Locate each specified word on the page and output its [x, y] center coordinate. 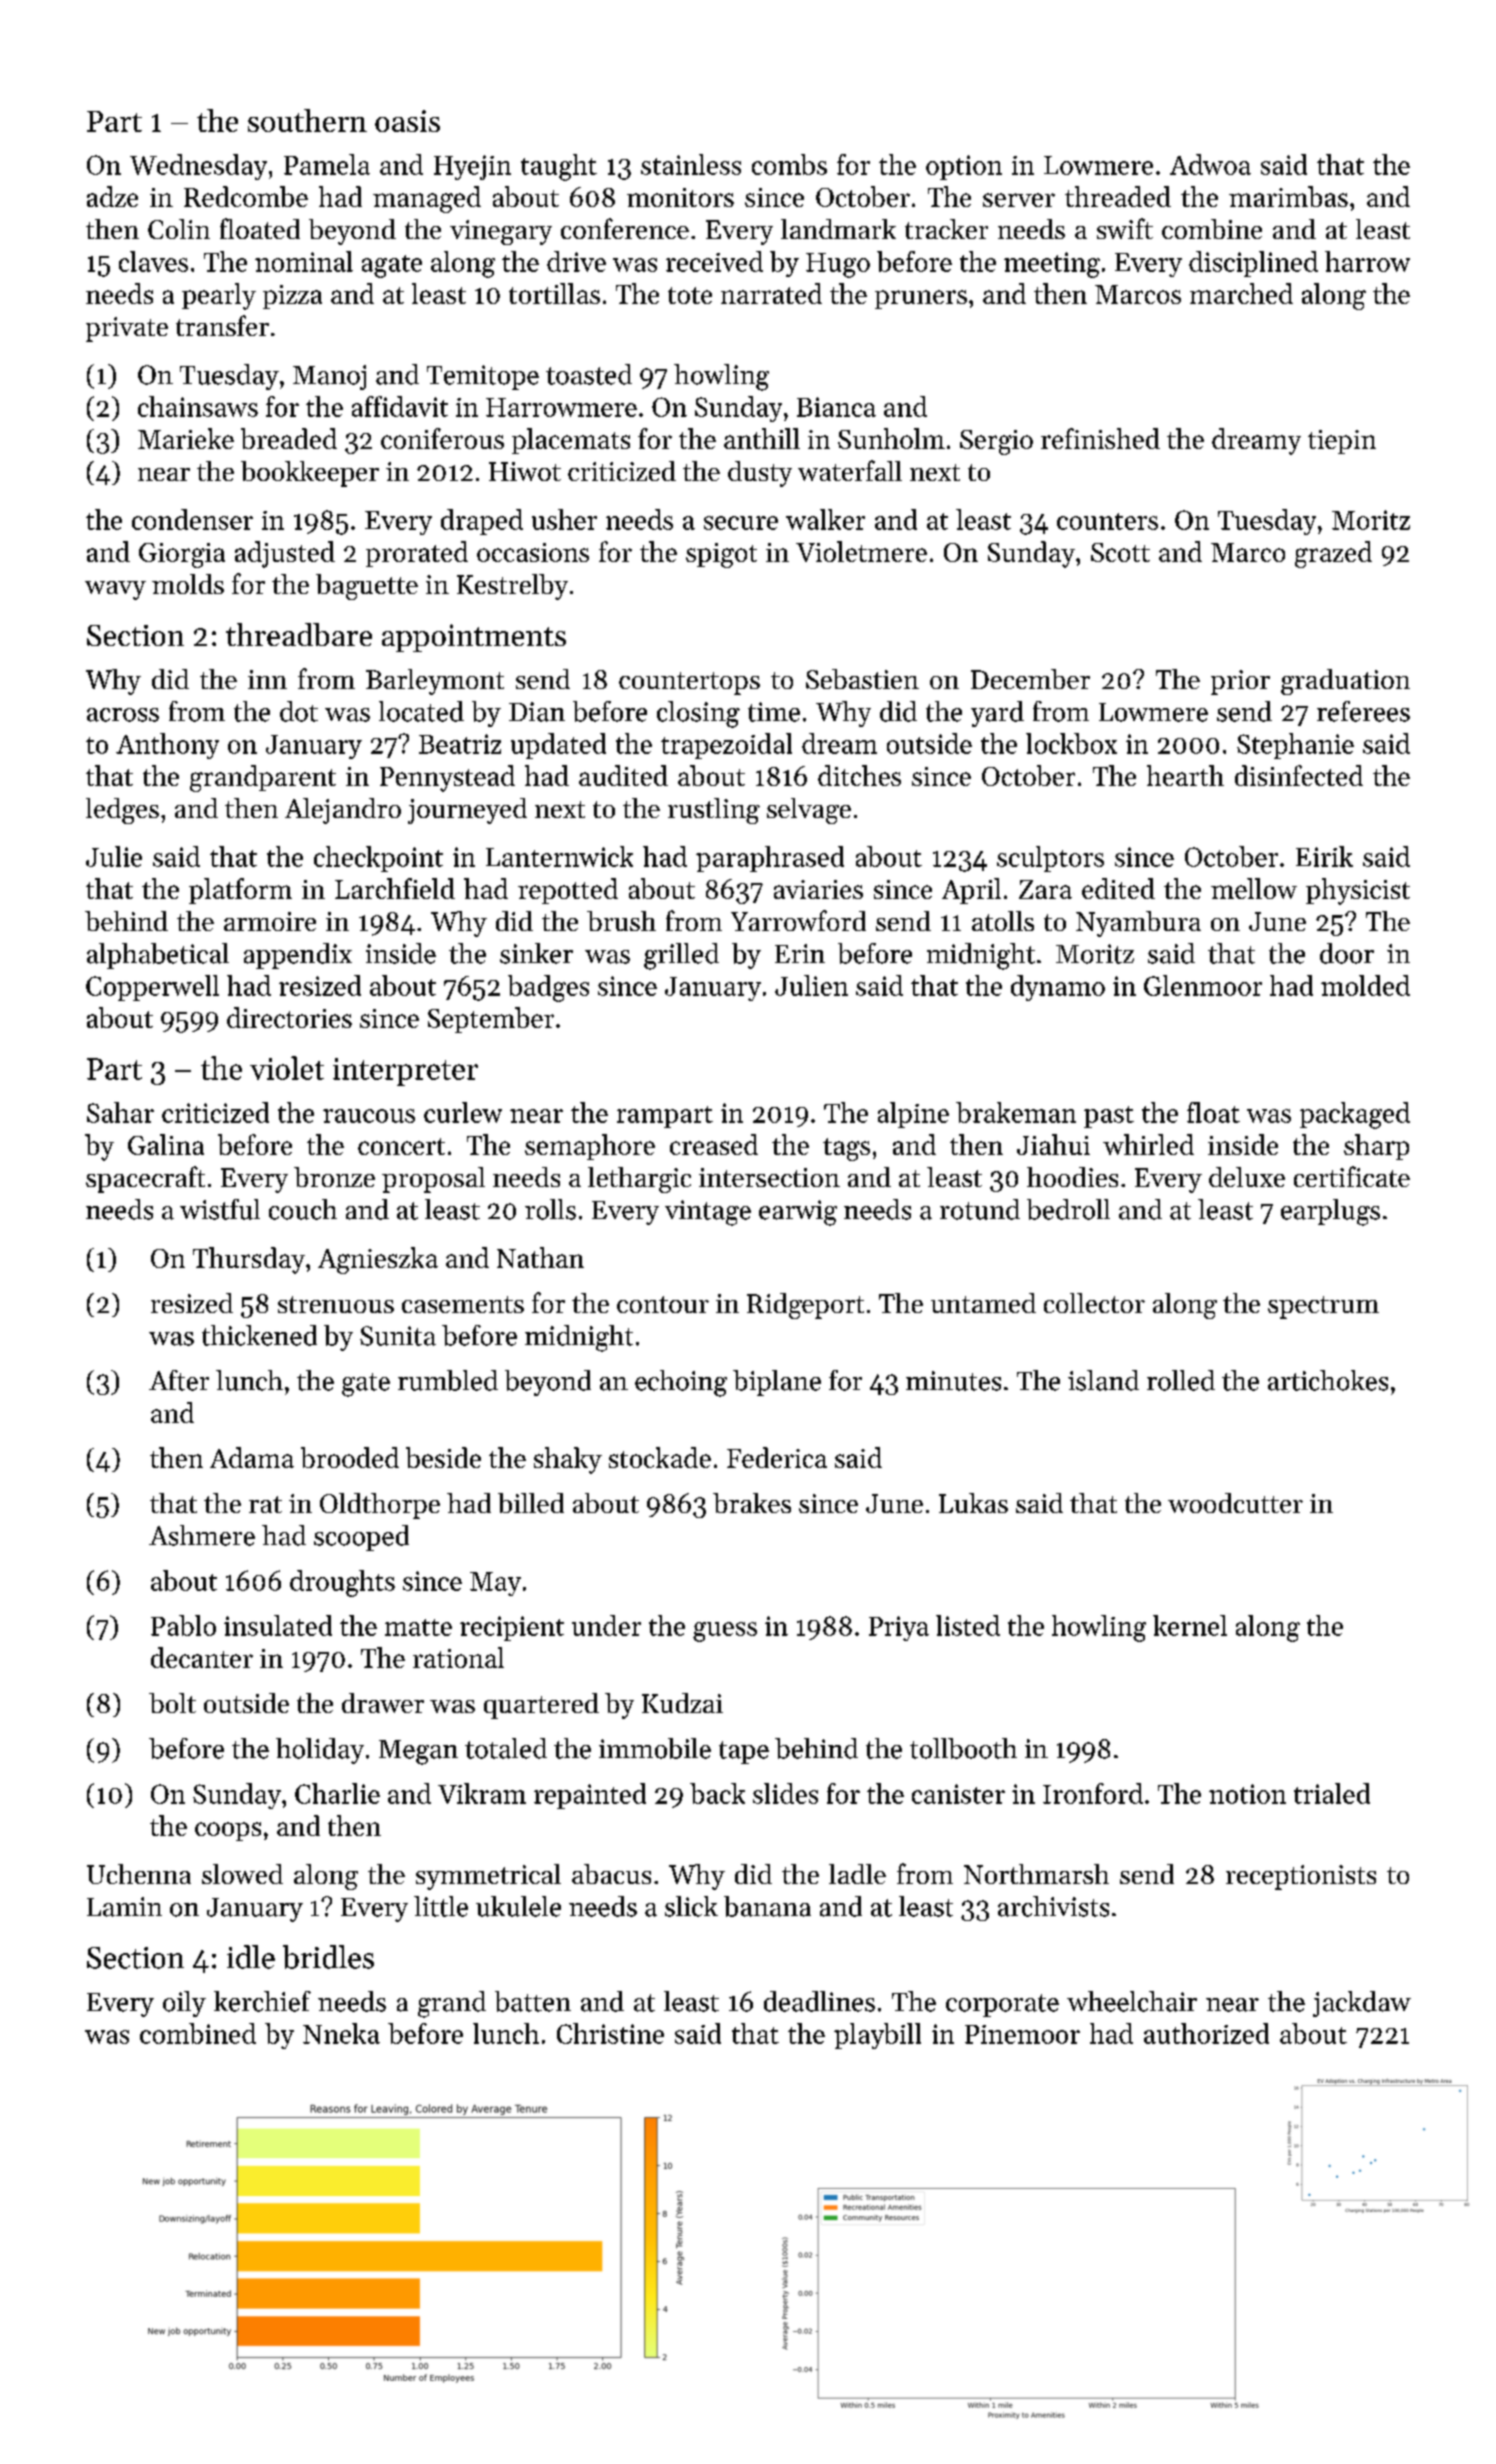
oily [184, 2004]
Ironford [1093, 1793]
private [127, 329]
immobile [655, 1748]
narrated [771, 293]
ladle [857, 1874]
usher [564, 519]
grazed [1333, 554]
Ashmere [202, 1535]
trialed [1332, 1793]
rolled [1181, 1380]
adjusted [285, 554]
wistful [220, 1209]
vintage [708, 1213]
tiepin [1342, 442]
